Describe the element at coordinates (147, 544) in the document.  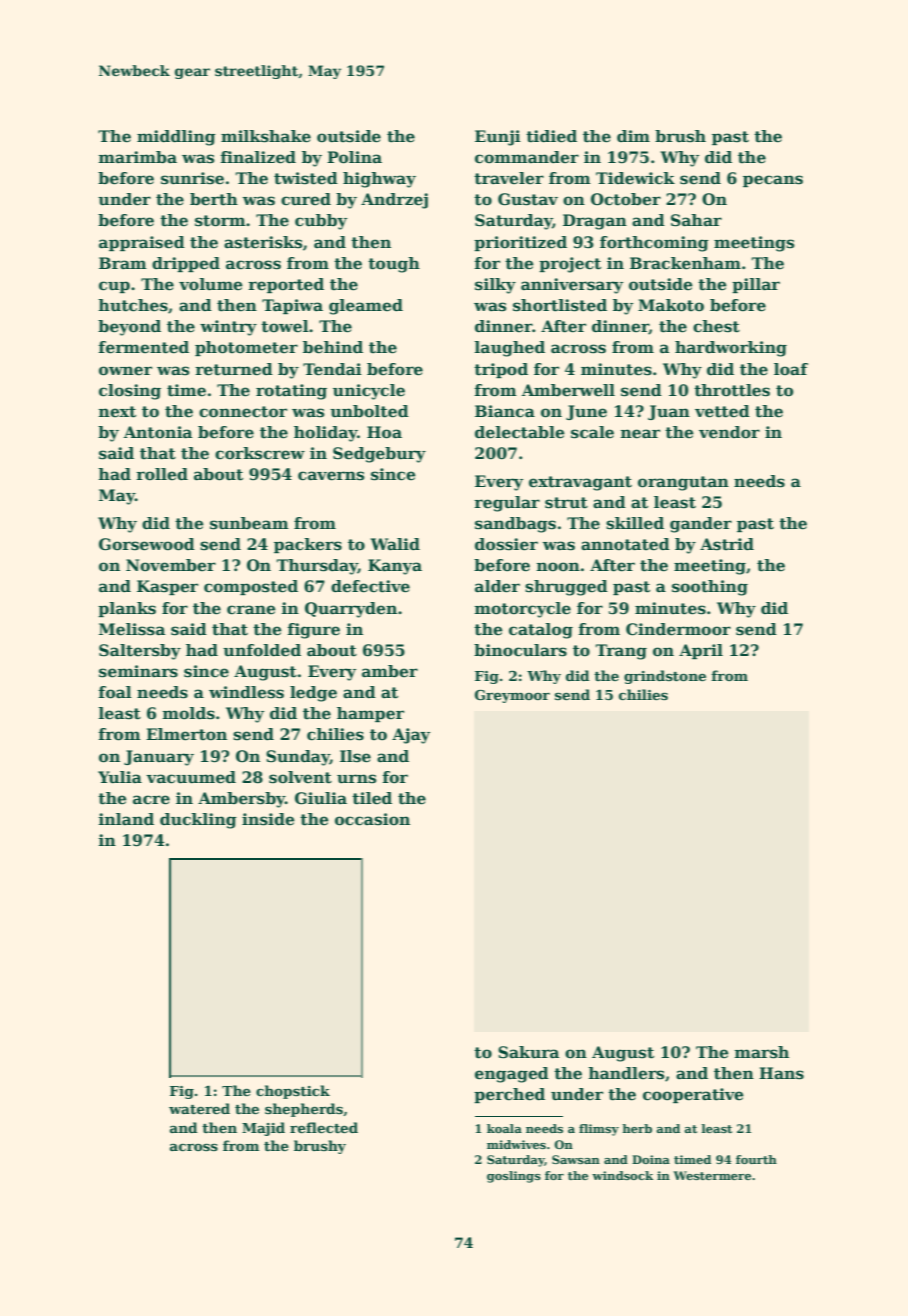
I see `Gorsewood` at that location.
